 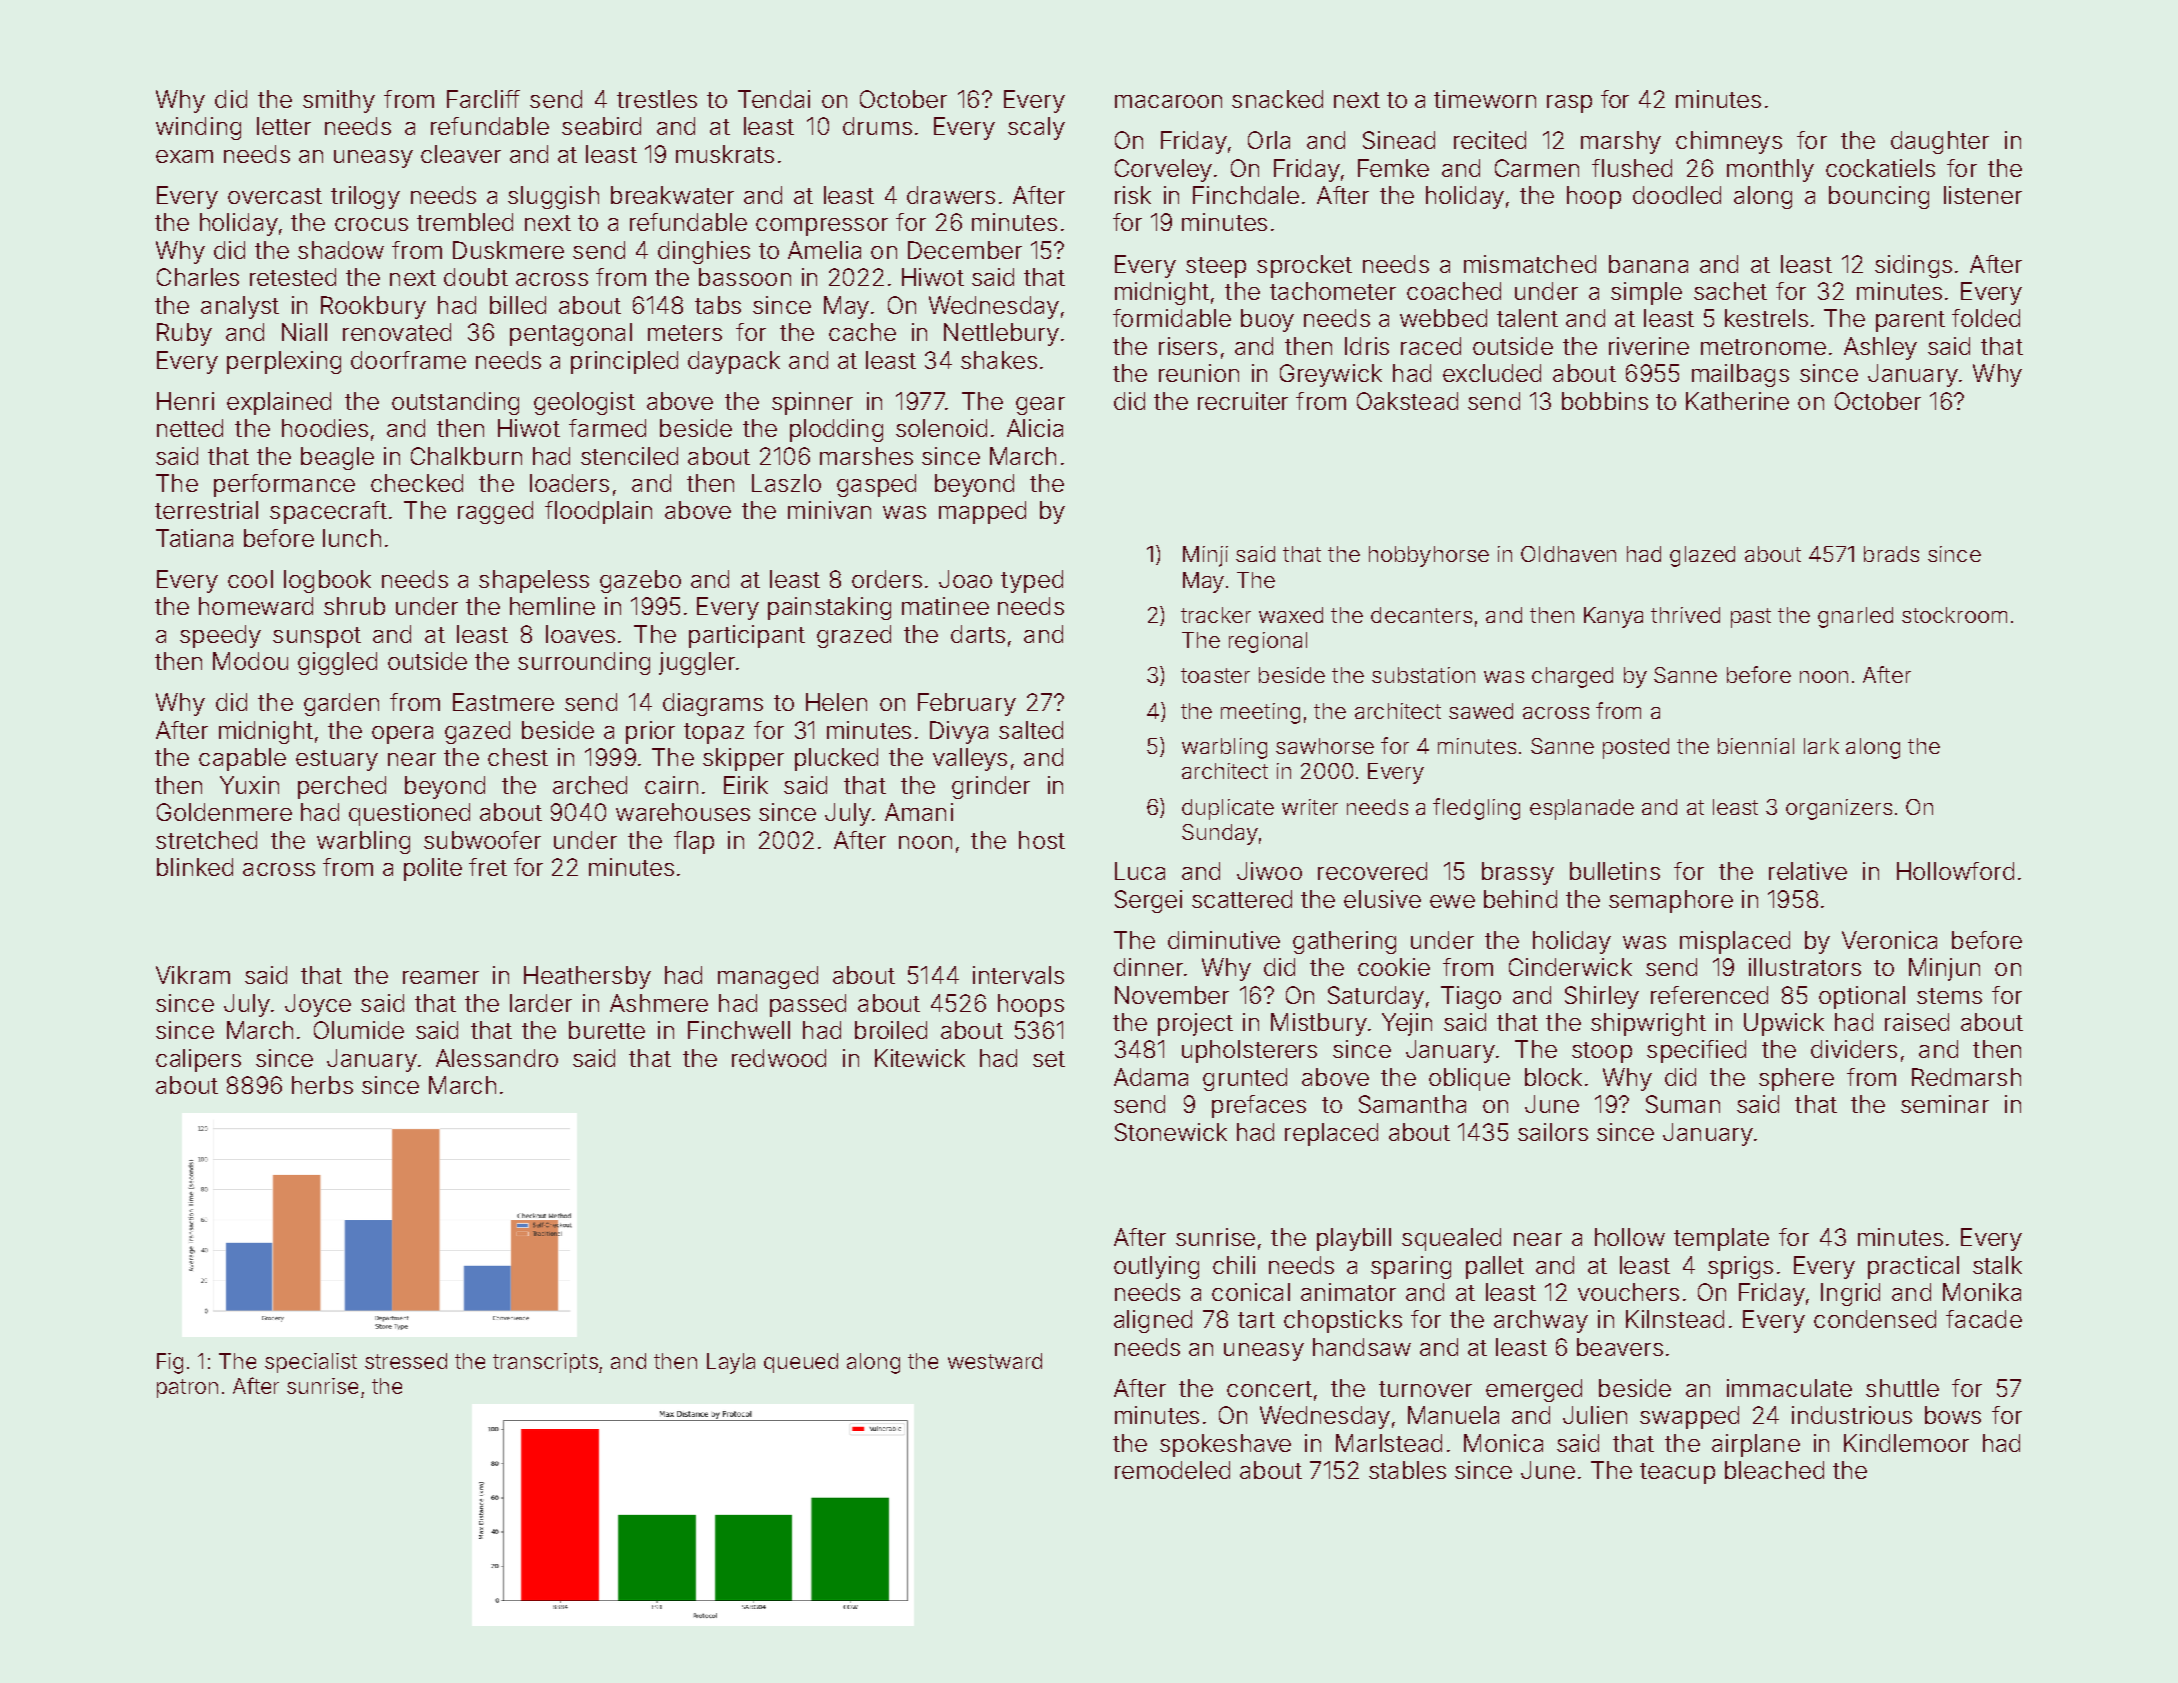 What do you see at coordinates (1035, 428) in the screenshot?
I see `Alicia` at bounding box center [1035, 428].
